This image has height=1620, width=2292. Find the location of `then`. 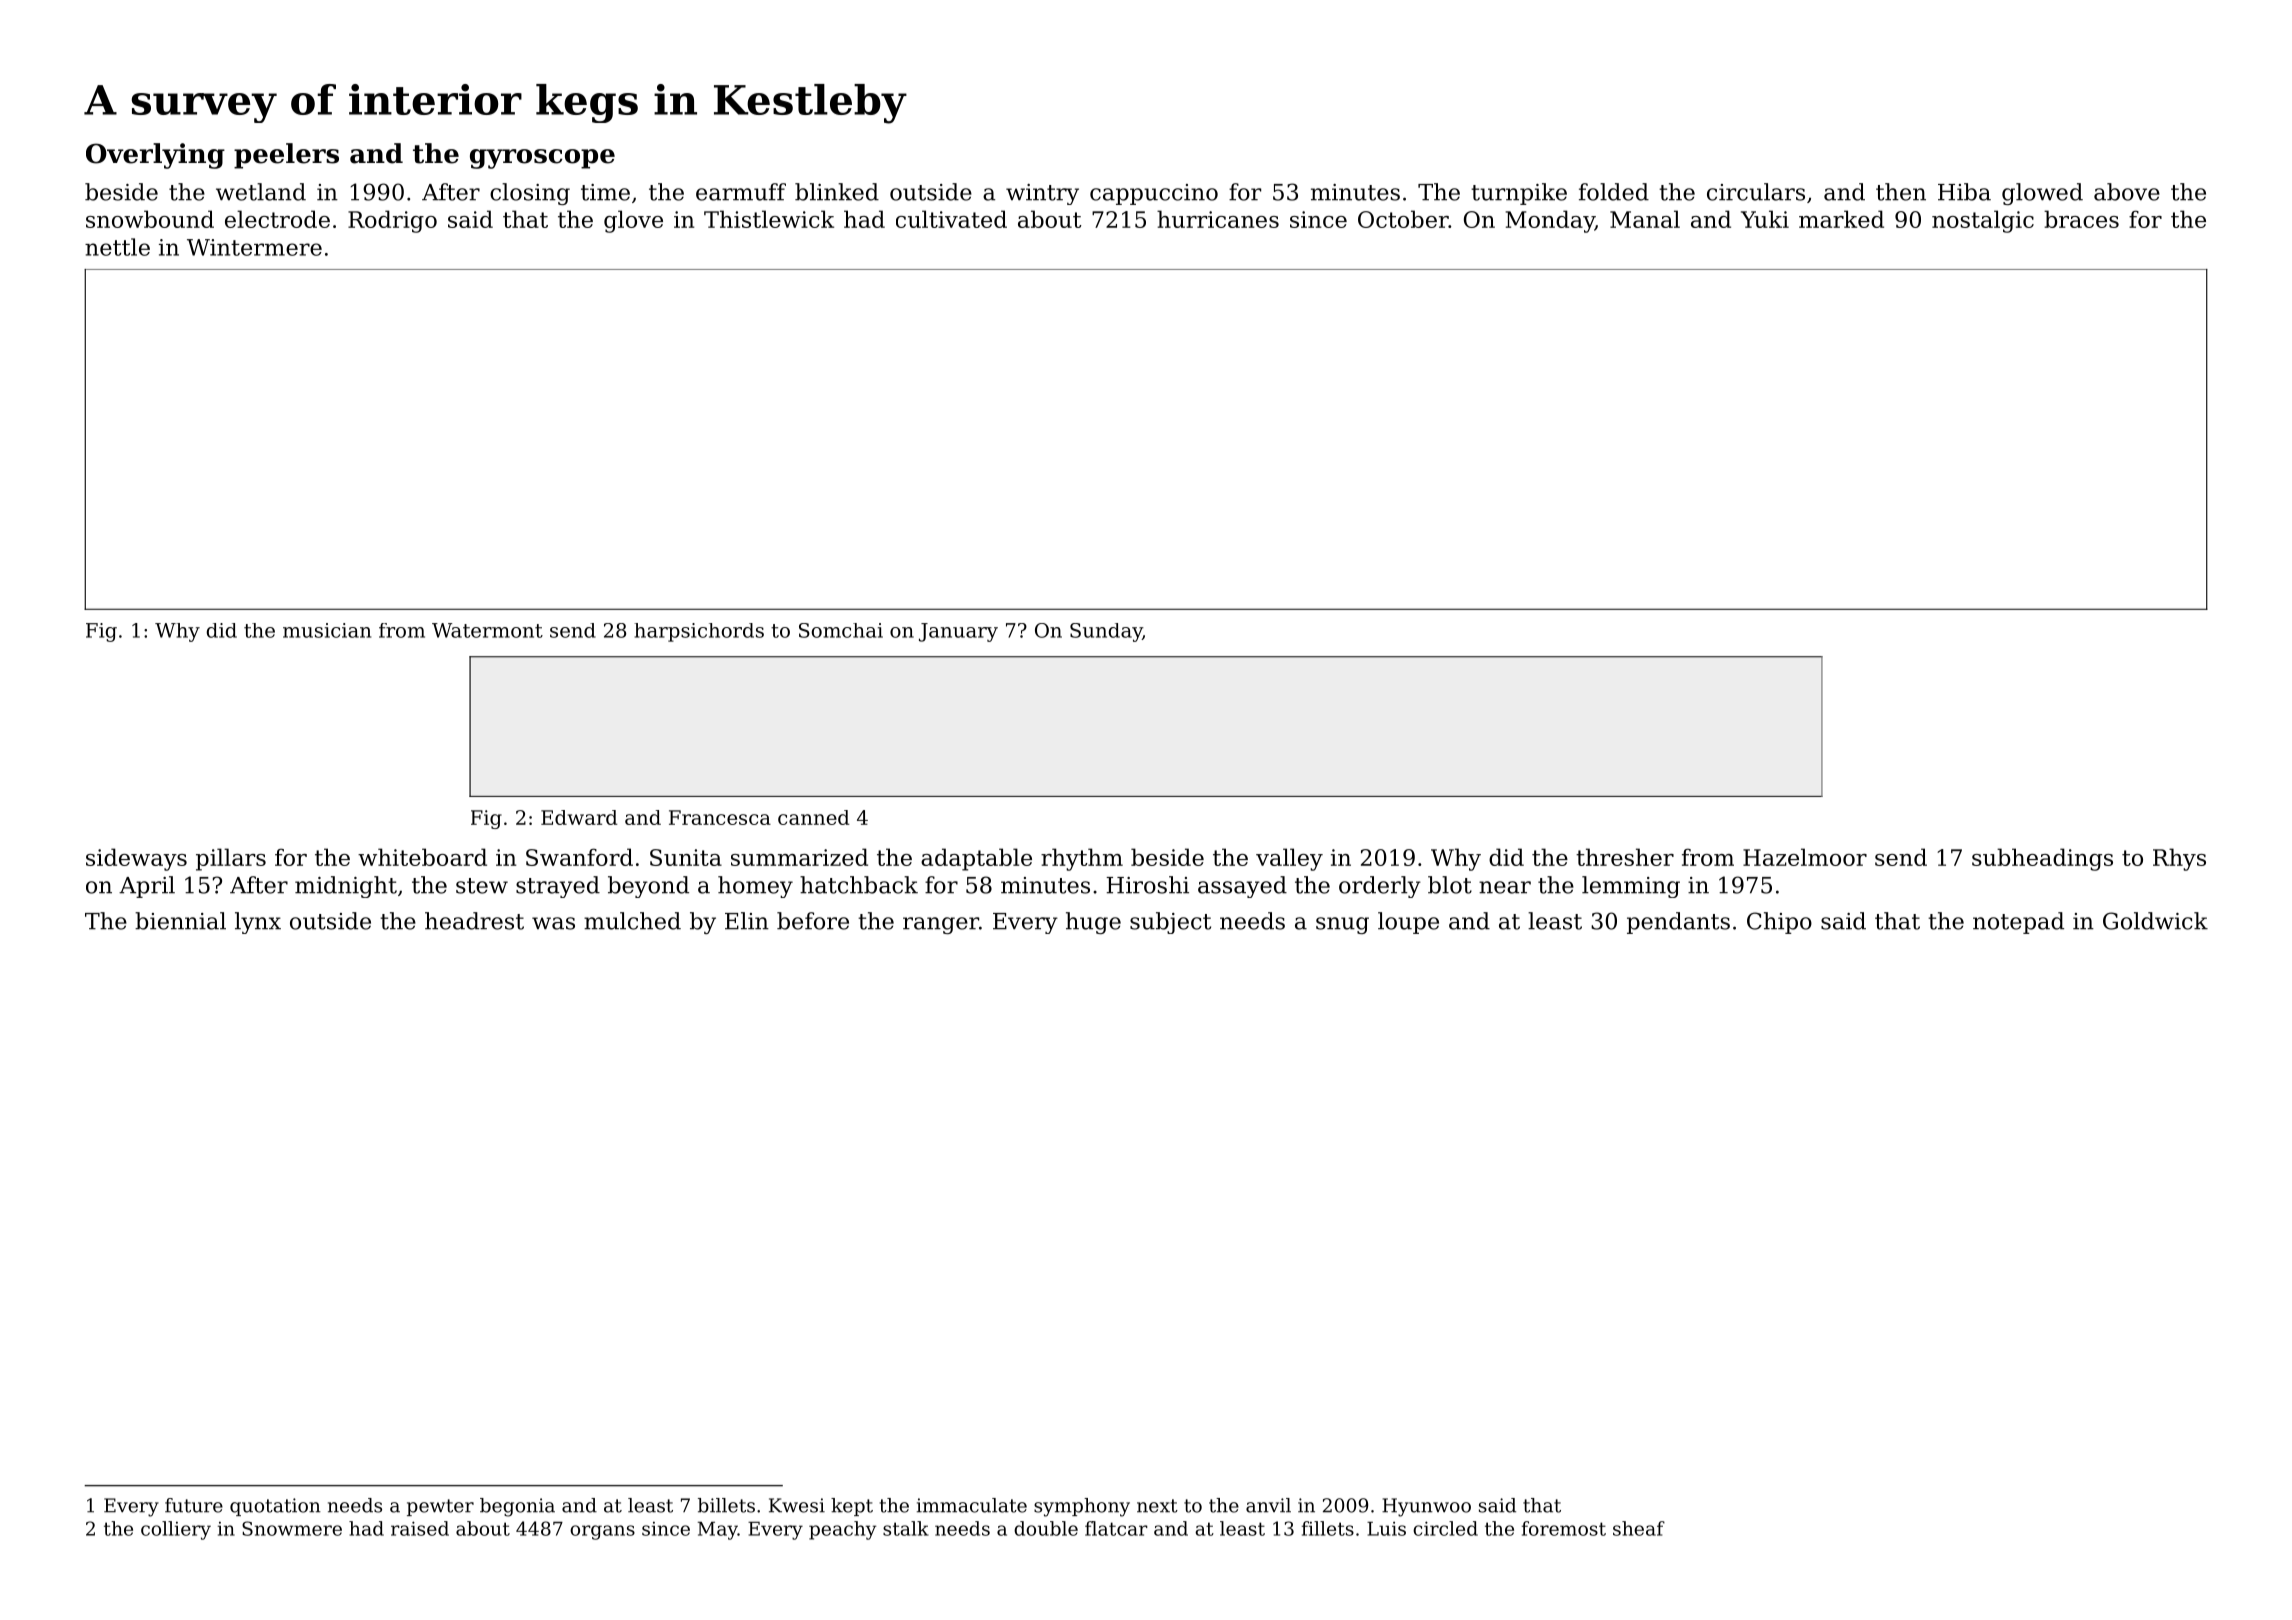

then is located at coordinates (1901, 192).
